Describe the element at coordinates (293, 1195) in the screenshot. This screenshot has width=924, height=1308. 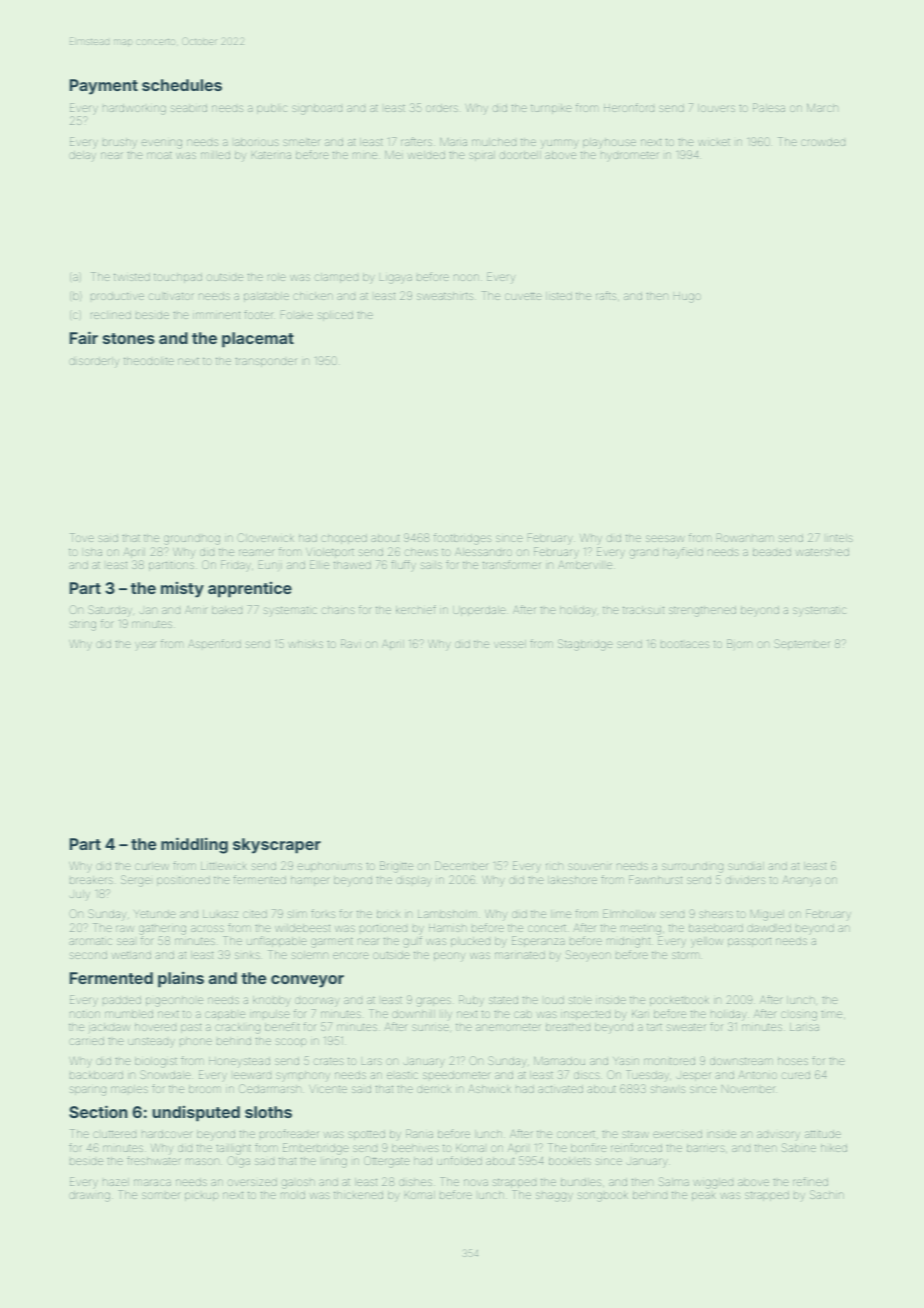
I see `mold` at that location.
